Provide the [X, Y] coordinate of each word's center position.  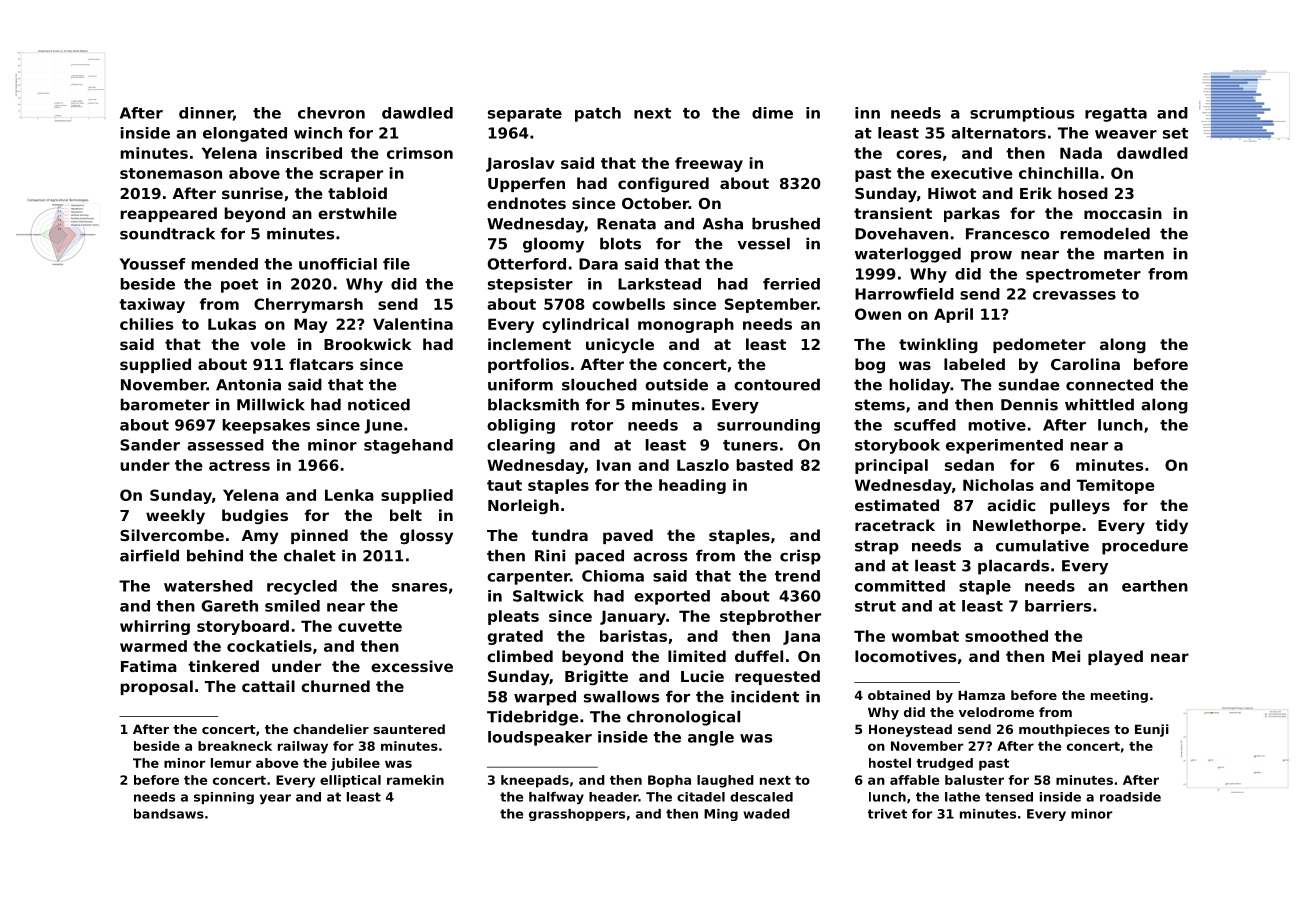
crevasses [1074, 295]
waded [766, 814]
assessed [225, 445]
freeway [709, 164]
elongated [245, 134]
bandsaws [169, 814]
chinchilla [1059, 173]
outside [676, 384]
